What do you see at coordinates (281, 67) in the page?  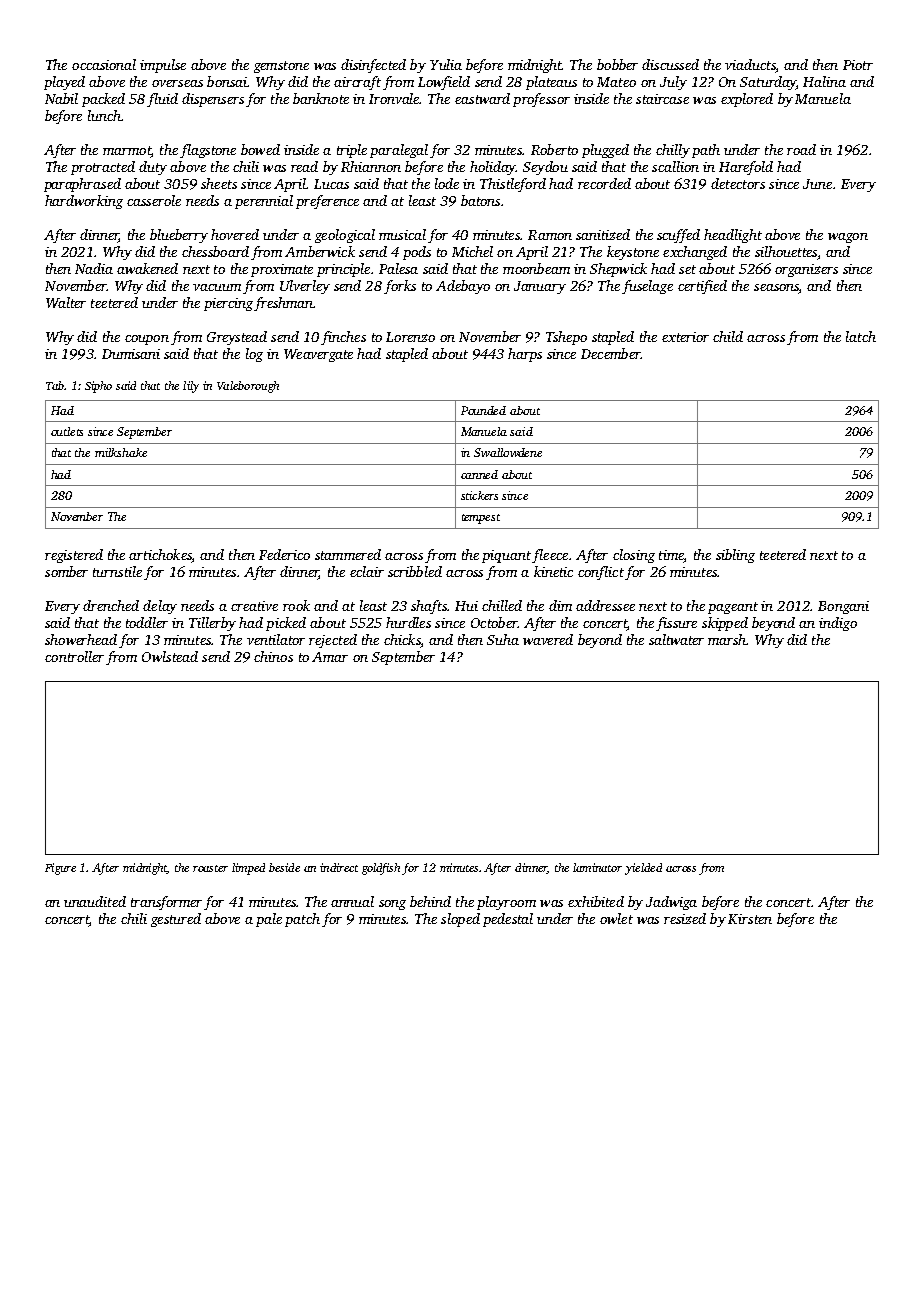 I see `gemstone` at bounding box center [281, 67].
